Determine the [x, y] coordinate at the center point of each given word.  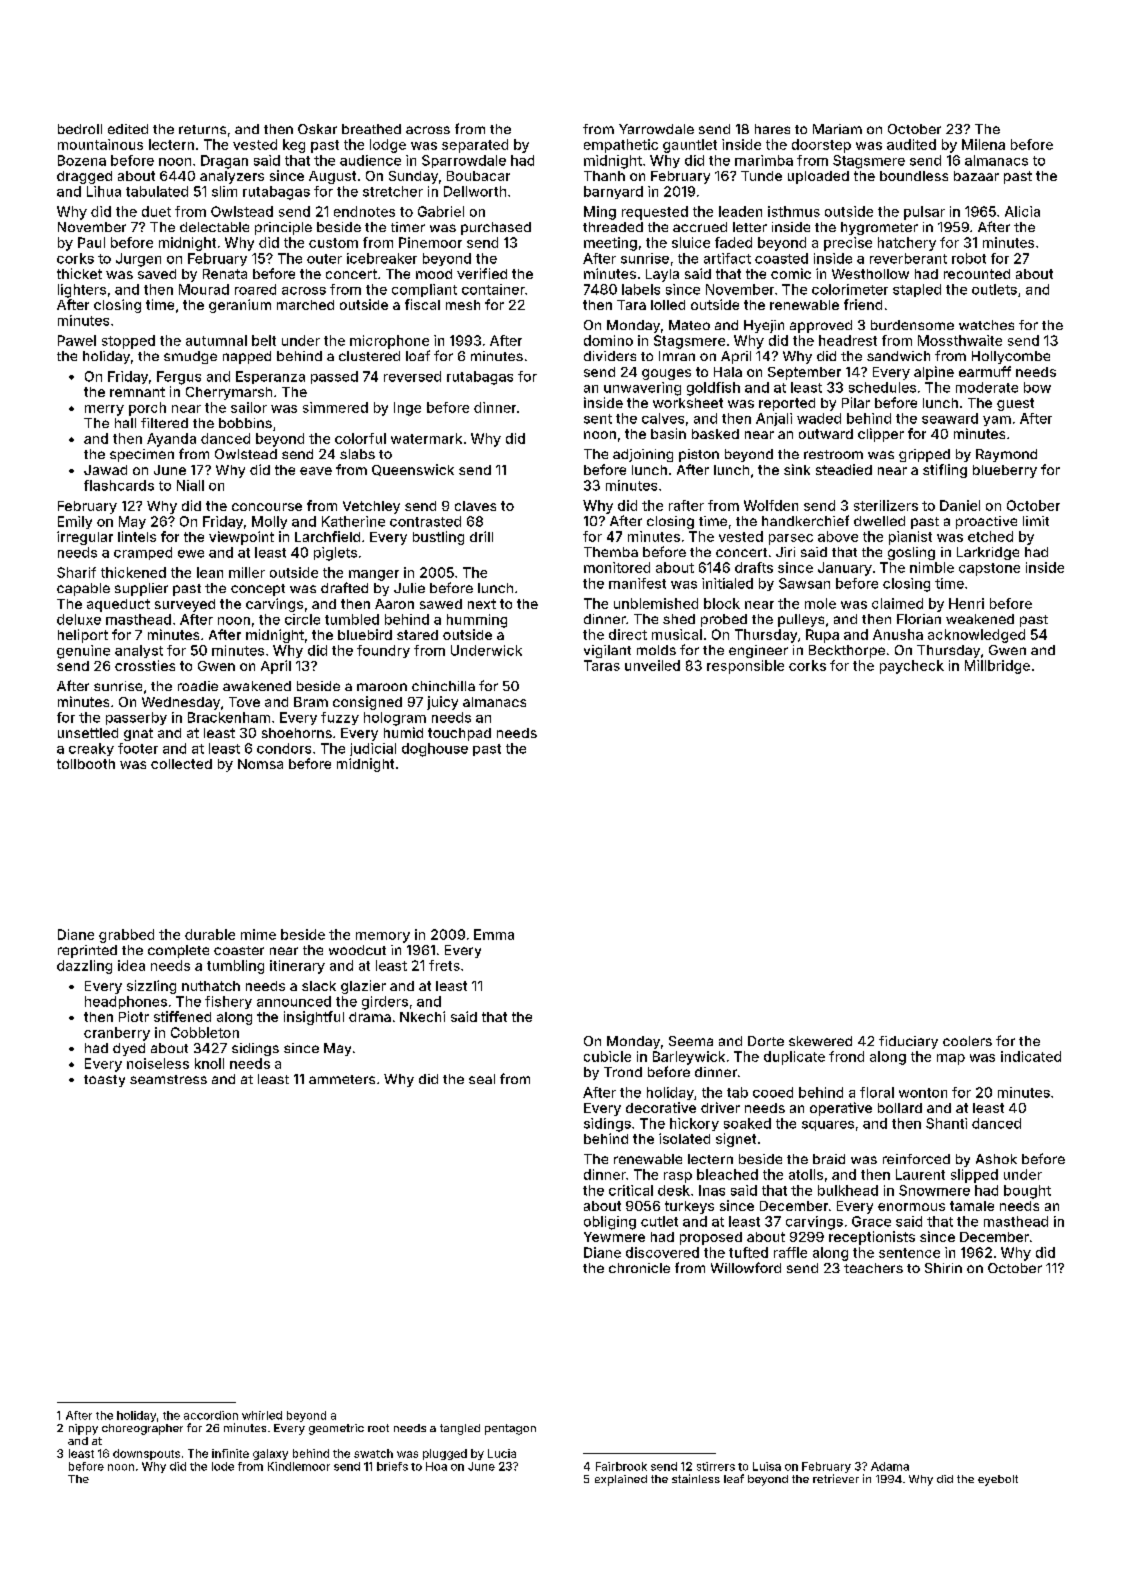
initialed [727, 583]
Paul [91, 242]
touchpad [459, 734]
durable [210, 934]
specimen [142, 455]
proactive [986, 522]
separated [475, 146]
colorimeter [850, 289]
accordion [211, 1415]
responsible [745, 667]
